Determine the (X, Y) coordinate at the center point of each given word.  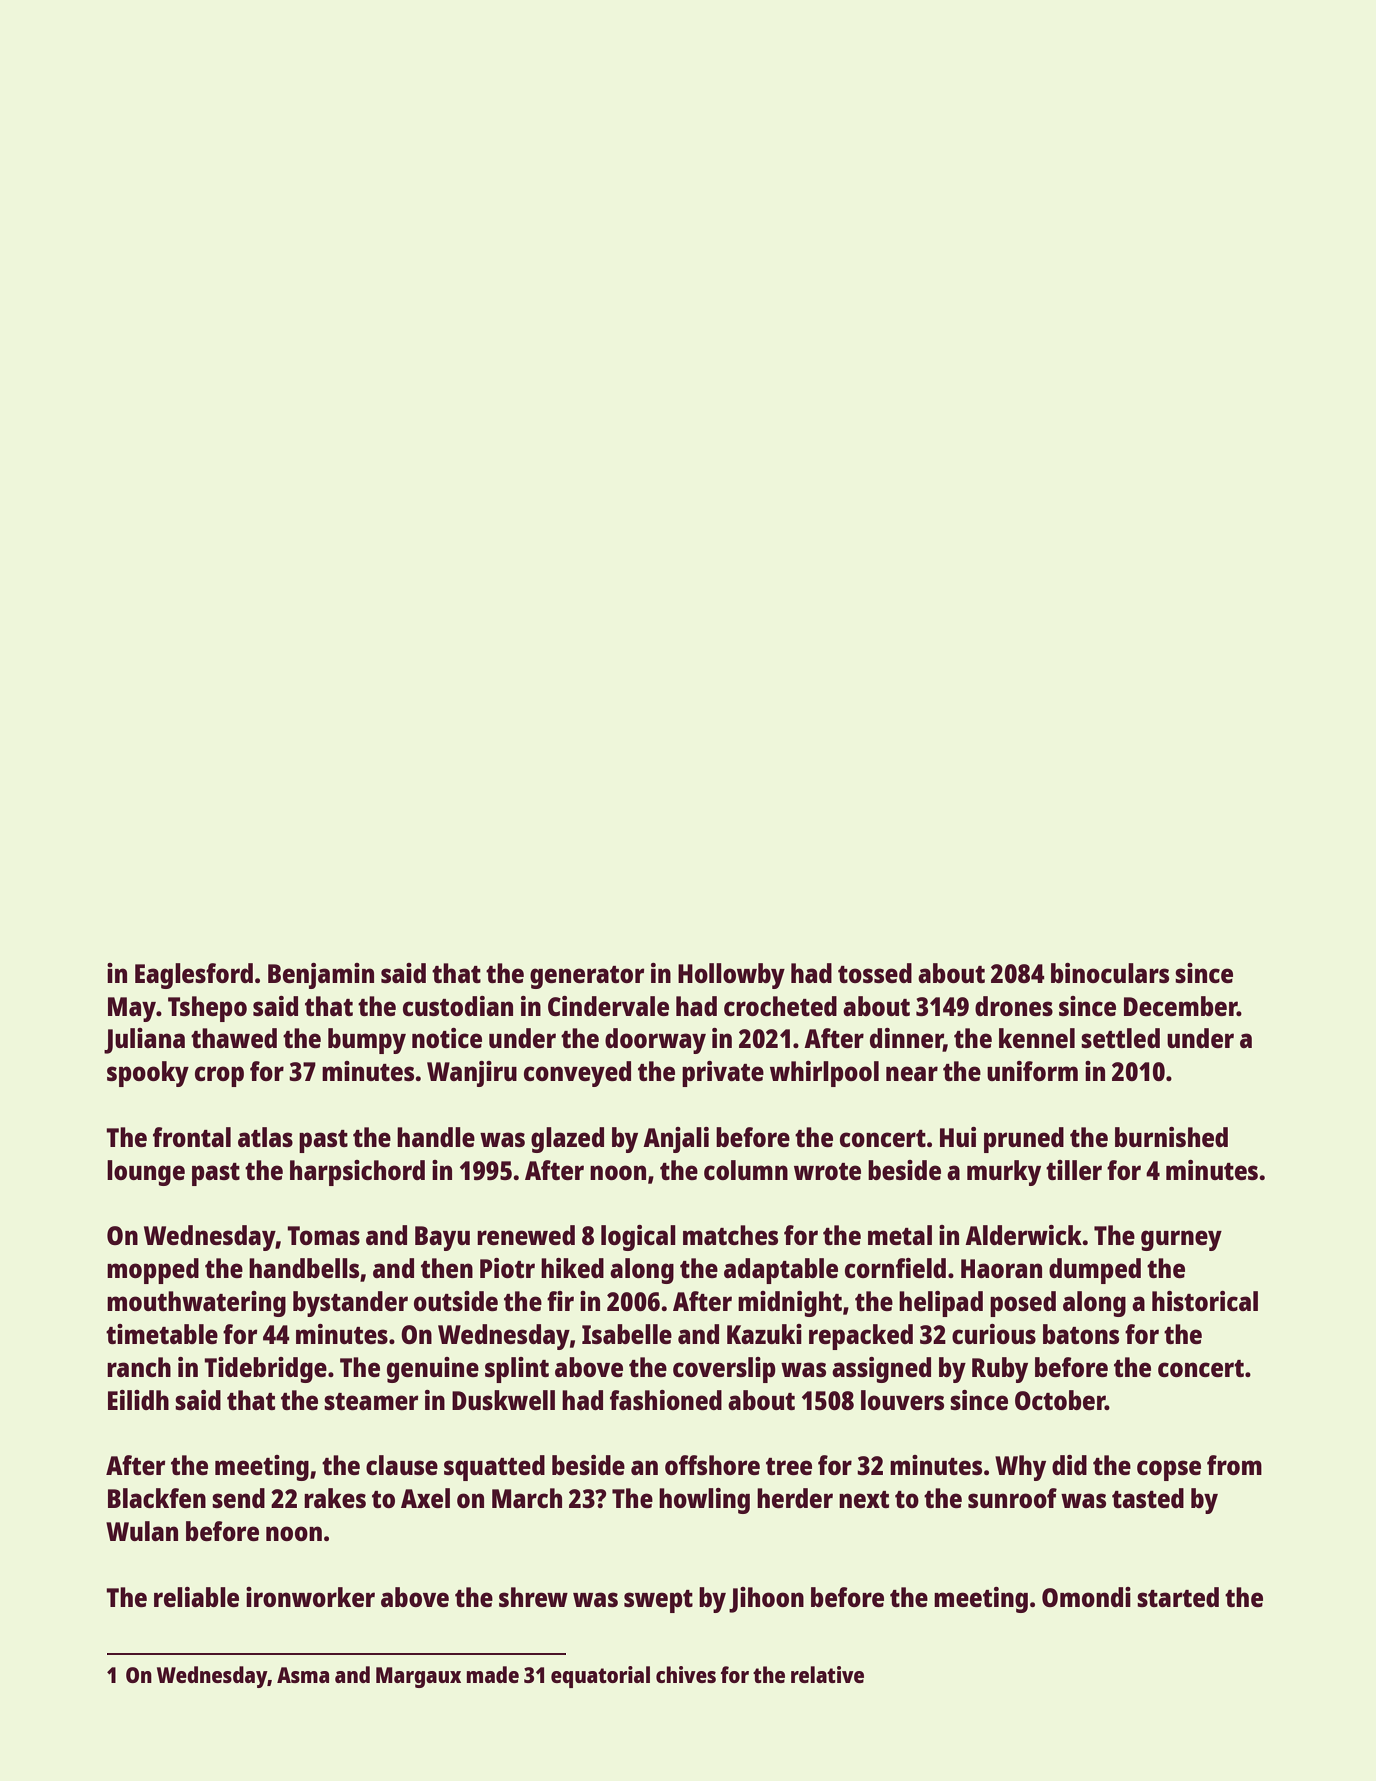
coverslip (724, 1370)
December (1180, 1006)
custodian (458, 1006)
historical (1205, 1301)
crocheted (780, 1006)
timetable (162, 1334)
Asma (303, 1675)
